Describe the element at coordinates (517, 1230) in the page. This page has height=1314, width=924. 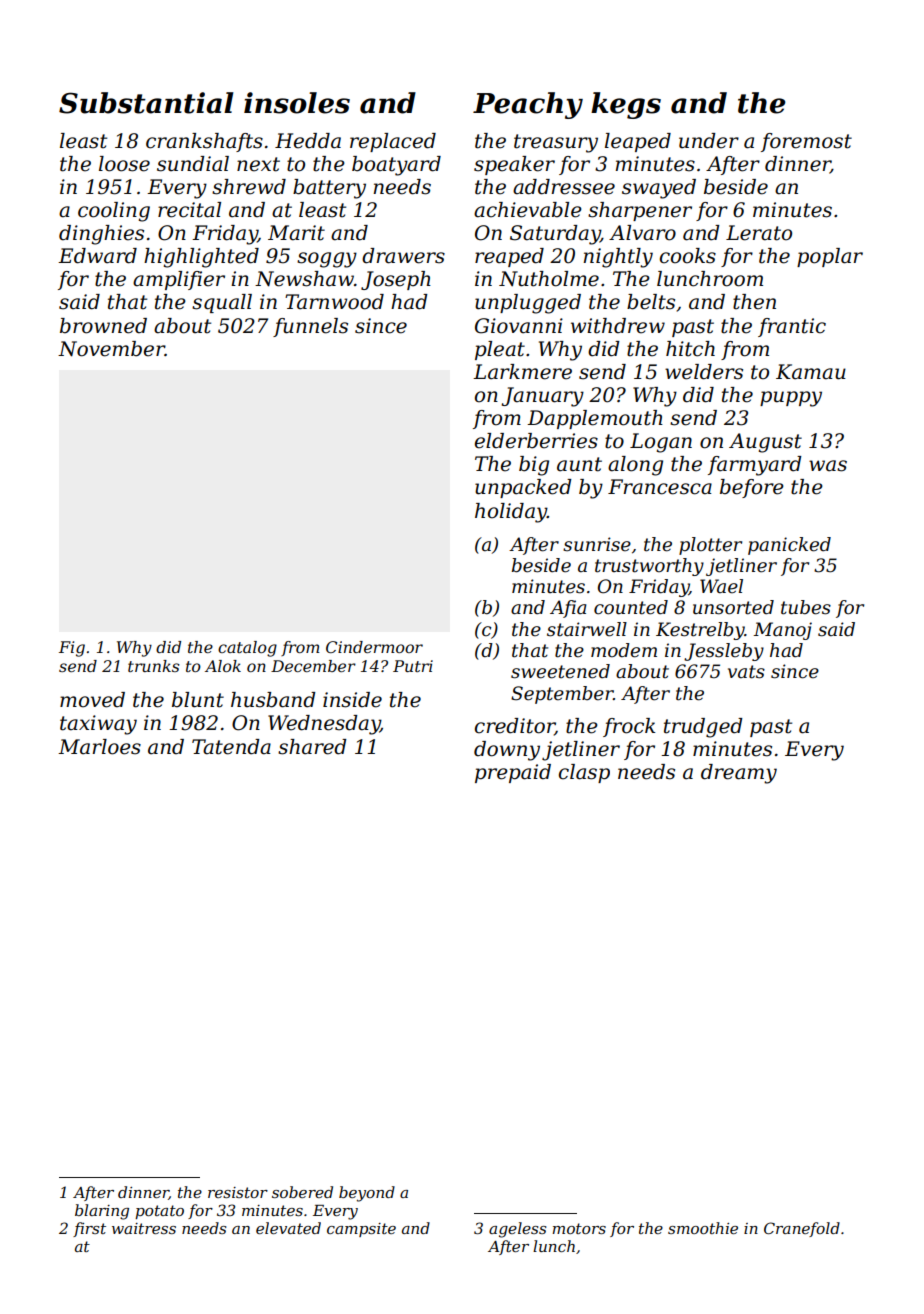
I see `ageless` at that location.
